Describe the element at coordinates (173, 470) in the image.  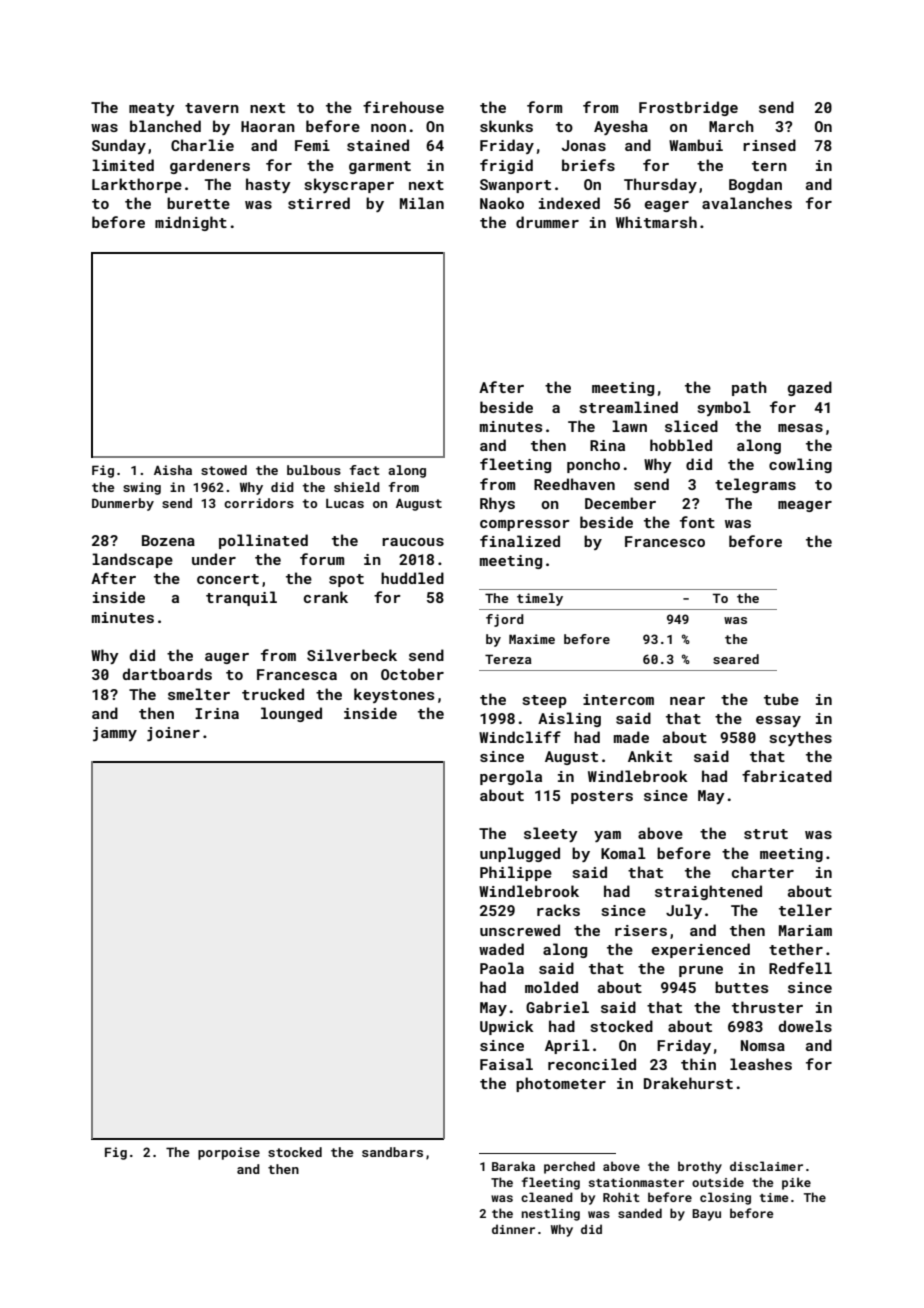
I see `Aisha` at that location.
